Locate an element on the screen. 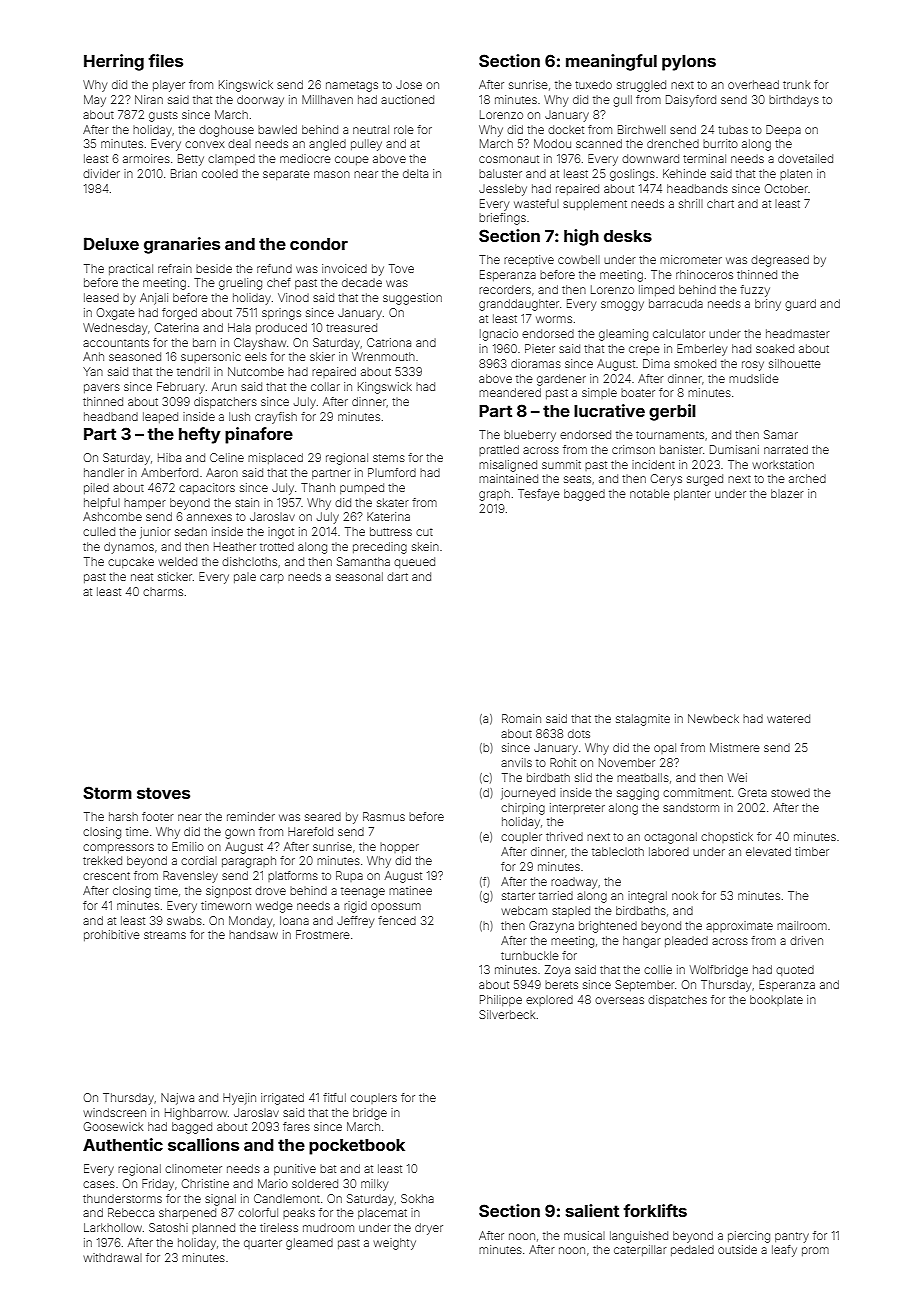 The image size is (924, 1308). Rasmus is located at coordinates (384, 816).
